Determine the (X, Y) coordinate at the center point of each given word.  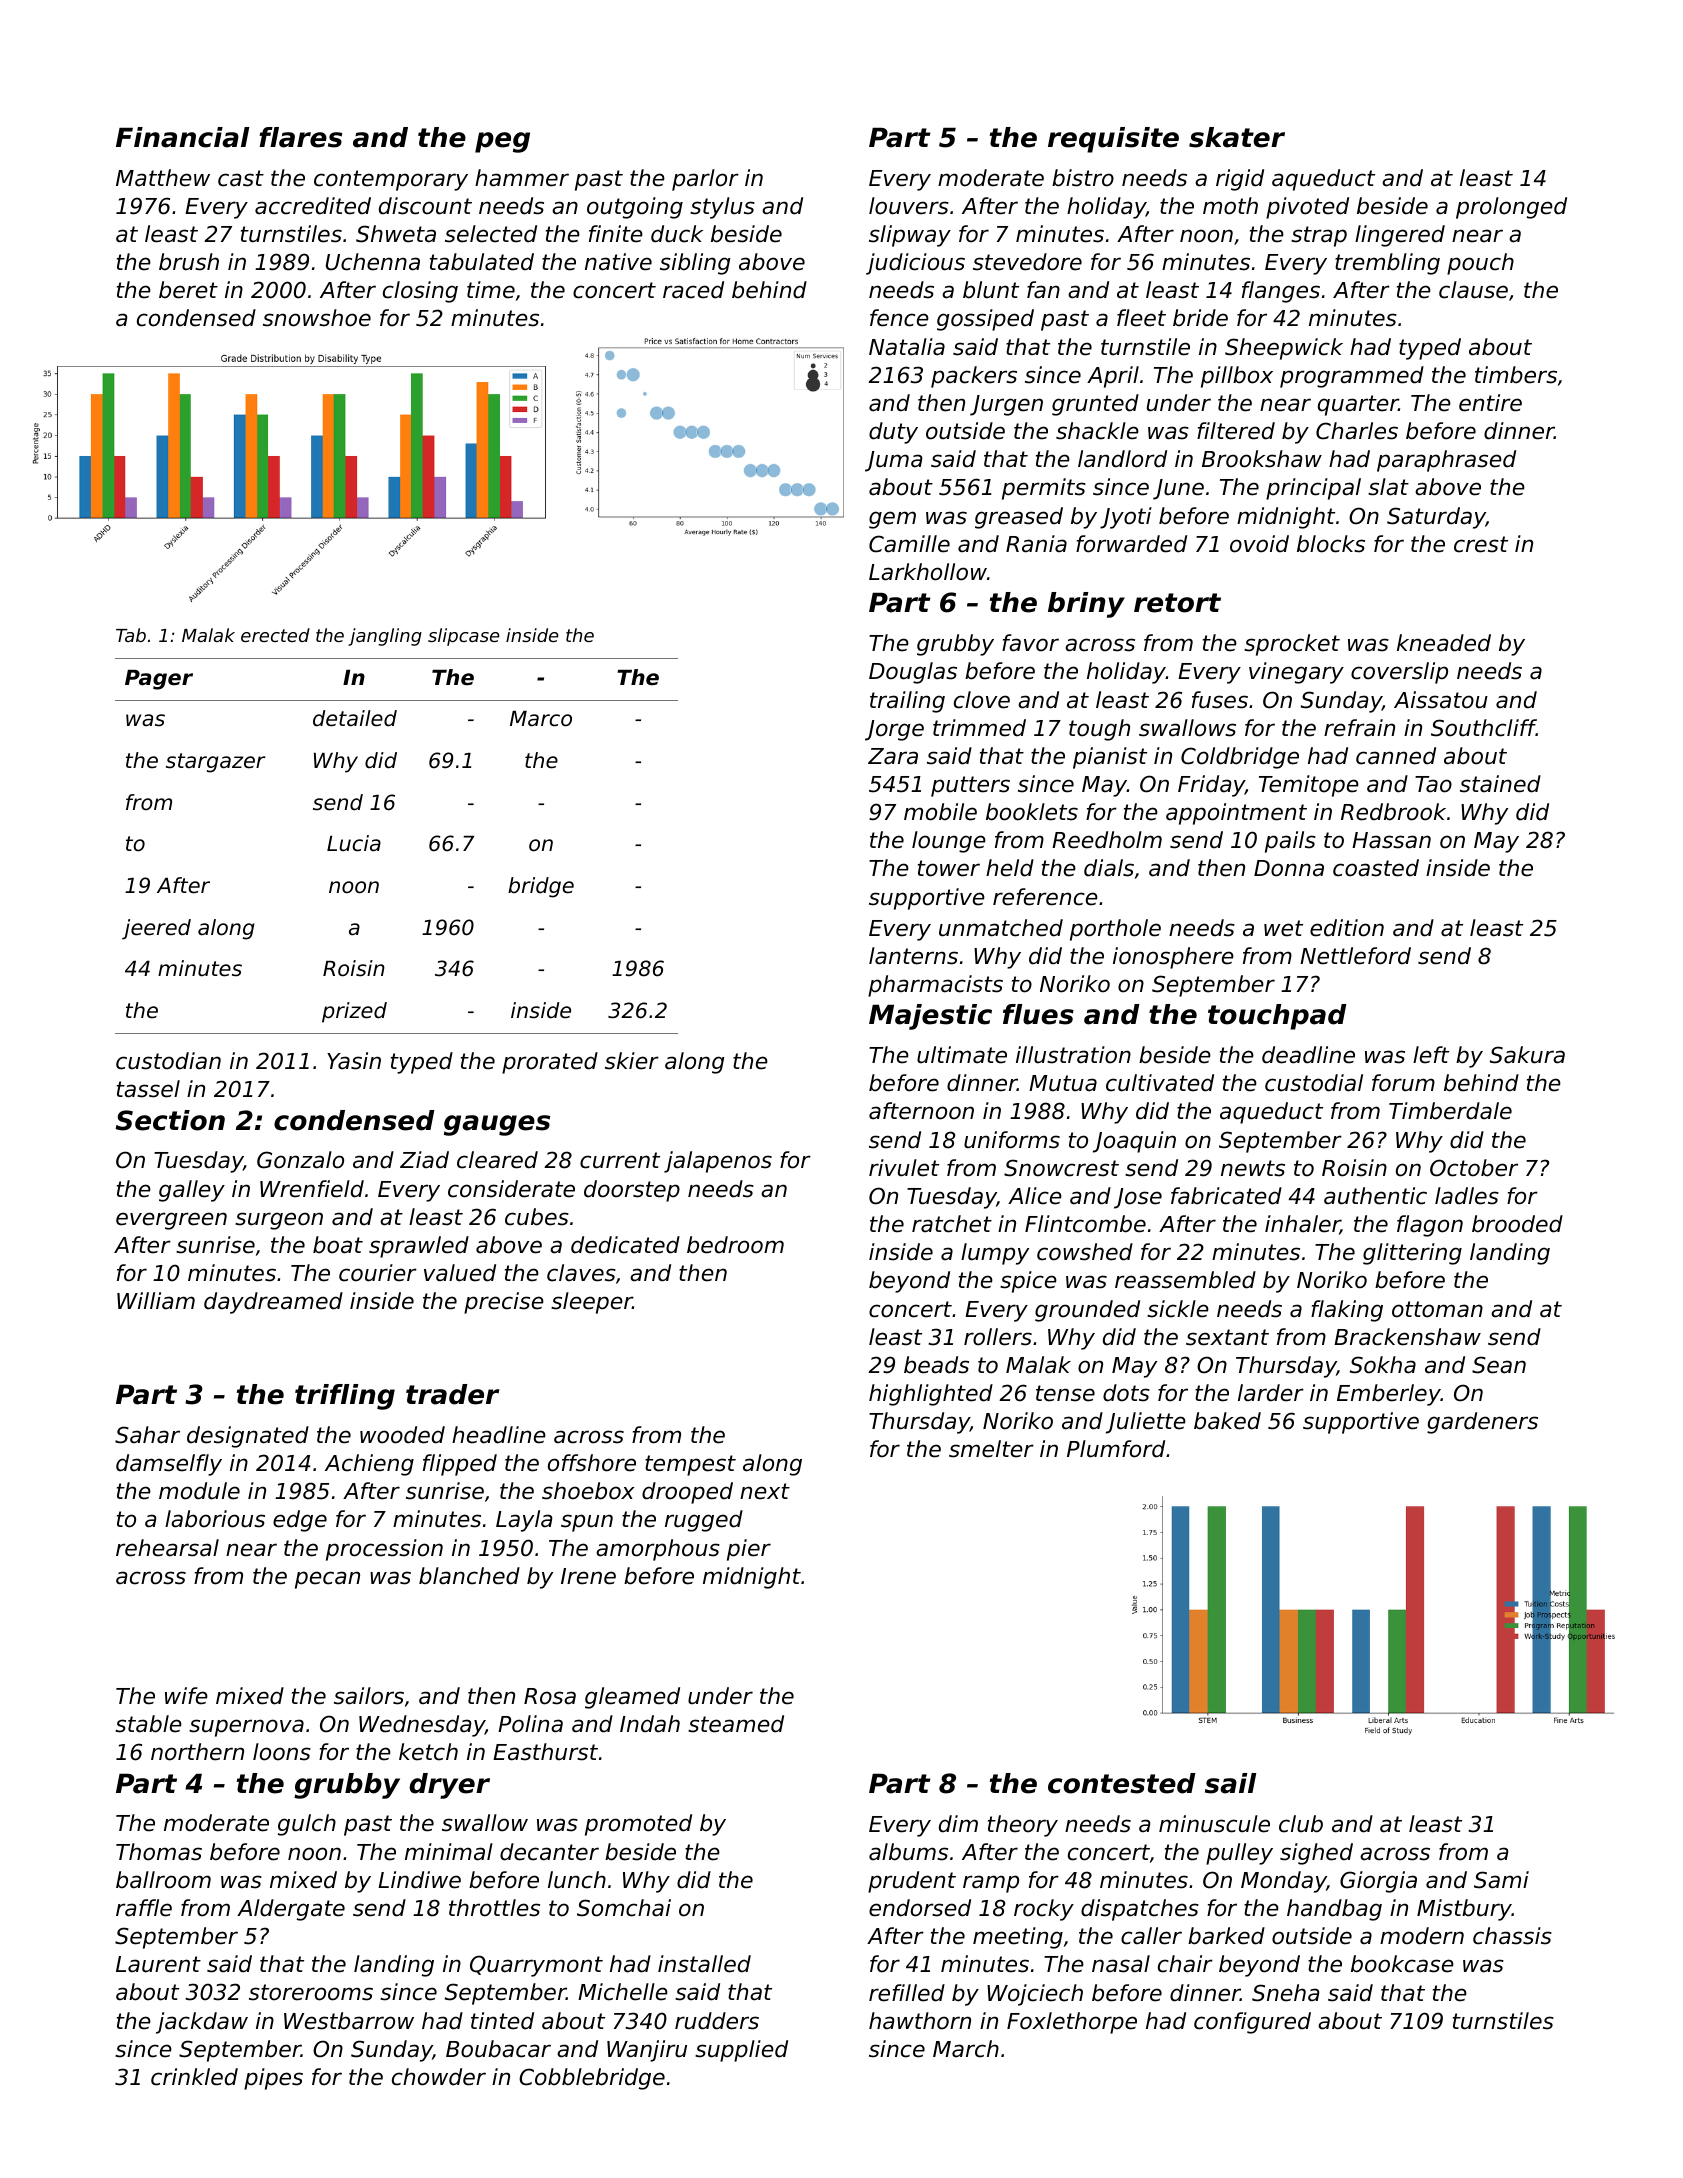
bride (1200, 318)
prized (354, 1012)
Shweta (396, 234)
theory (1023, 1826)
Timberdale (1450, 1111)
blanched (469, 1576)
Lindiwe (419, 1880)
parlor (705, 180)
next (765, 1491)
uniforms (1012, 1140)
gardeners (1482, 1423)
